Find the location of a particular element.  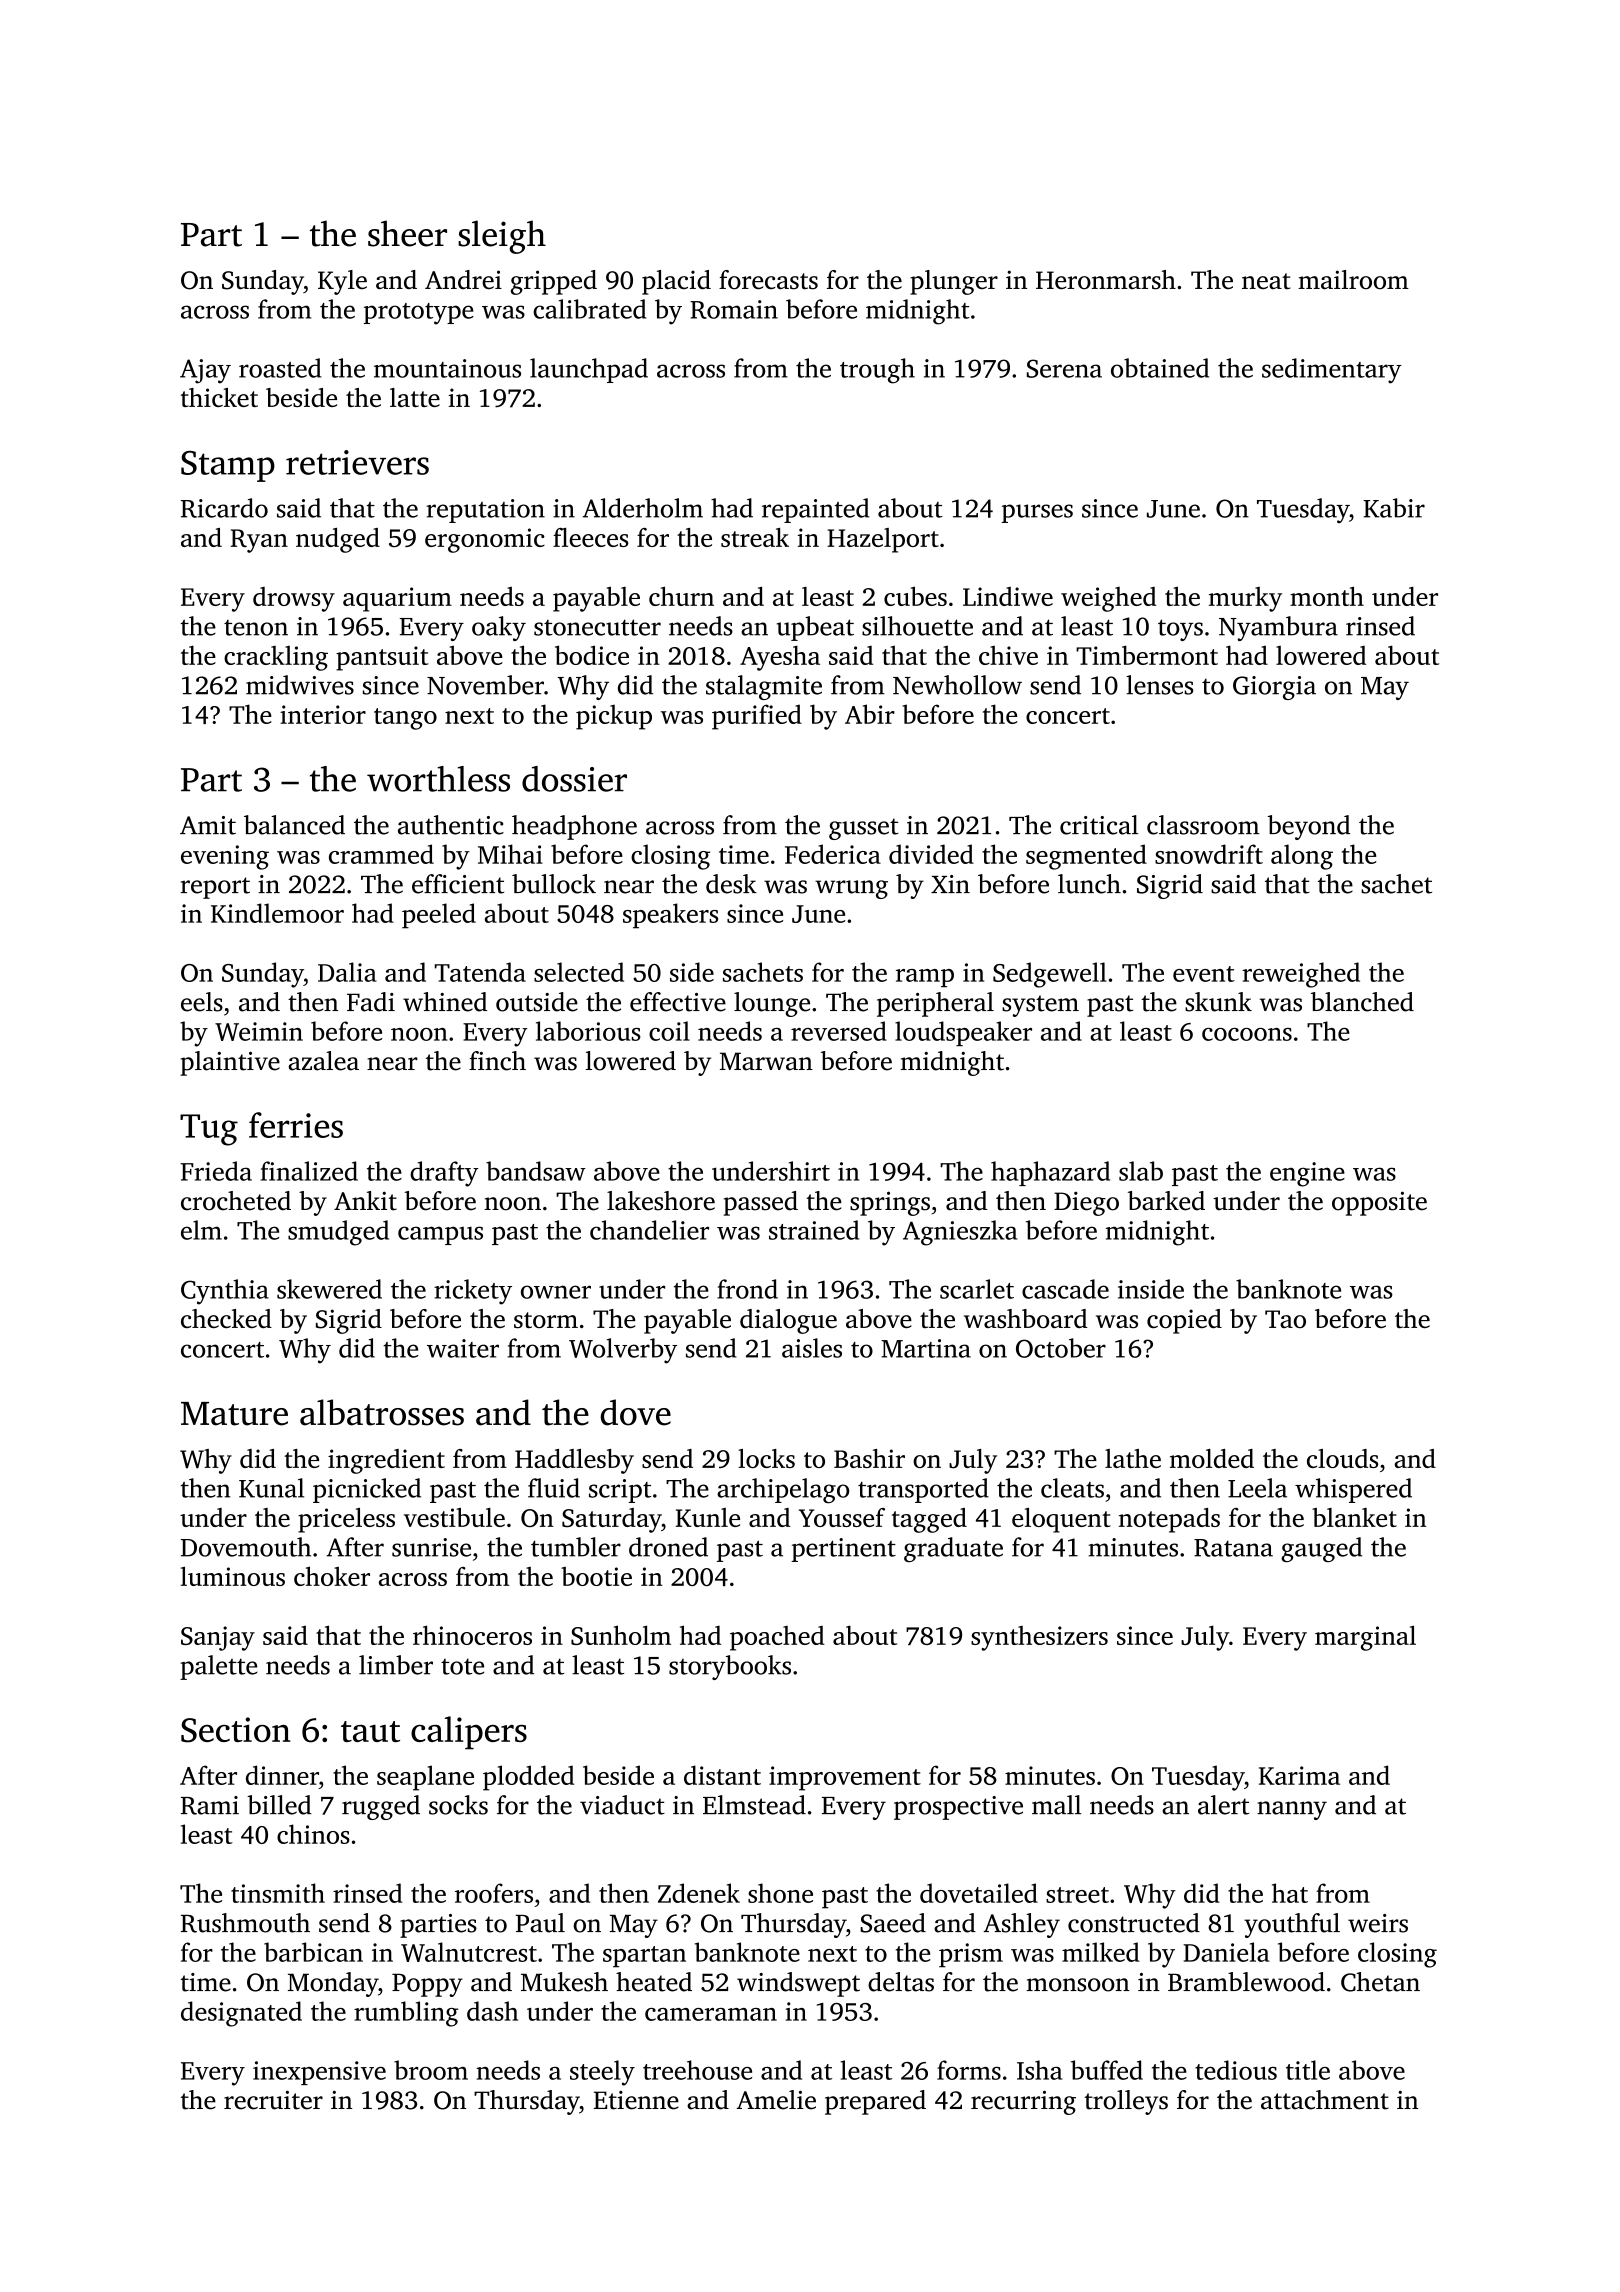

month is located at coordinates (1327, 596).
